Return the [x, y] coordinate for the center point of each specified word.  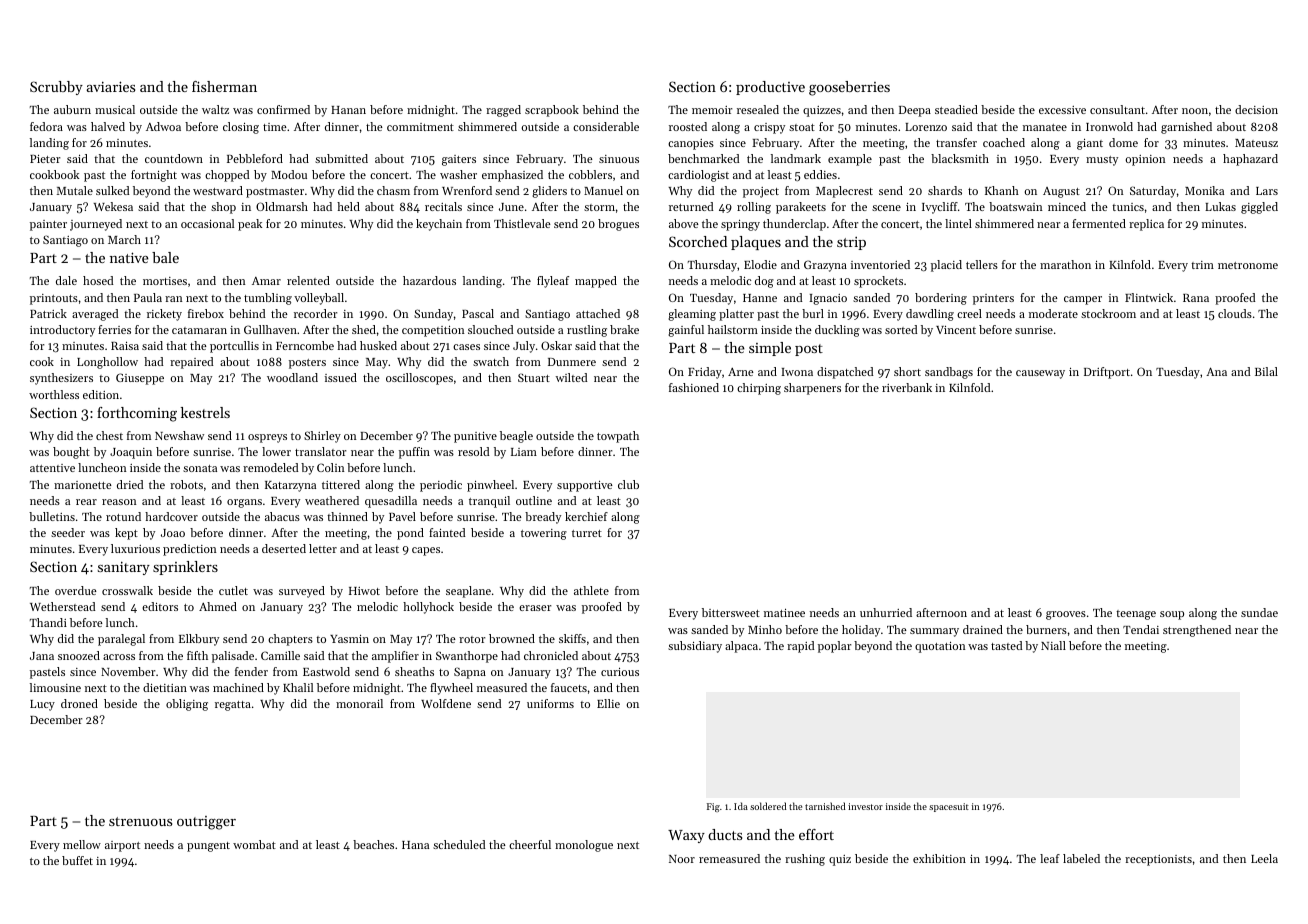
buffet [77, 860]
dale [66, 280]
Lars [1267, 191]
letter [323, 548]
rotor [472, 639]
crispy [769, 128]
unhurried [886, 612]
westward [218, 190]
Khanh [1002, 190]
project [761, 192]
